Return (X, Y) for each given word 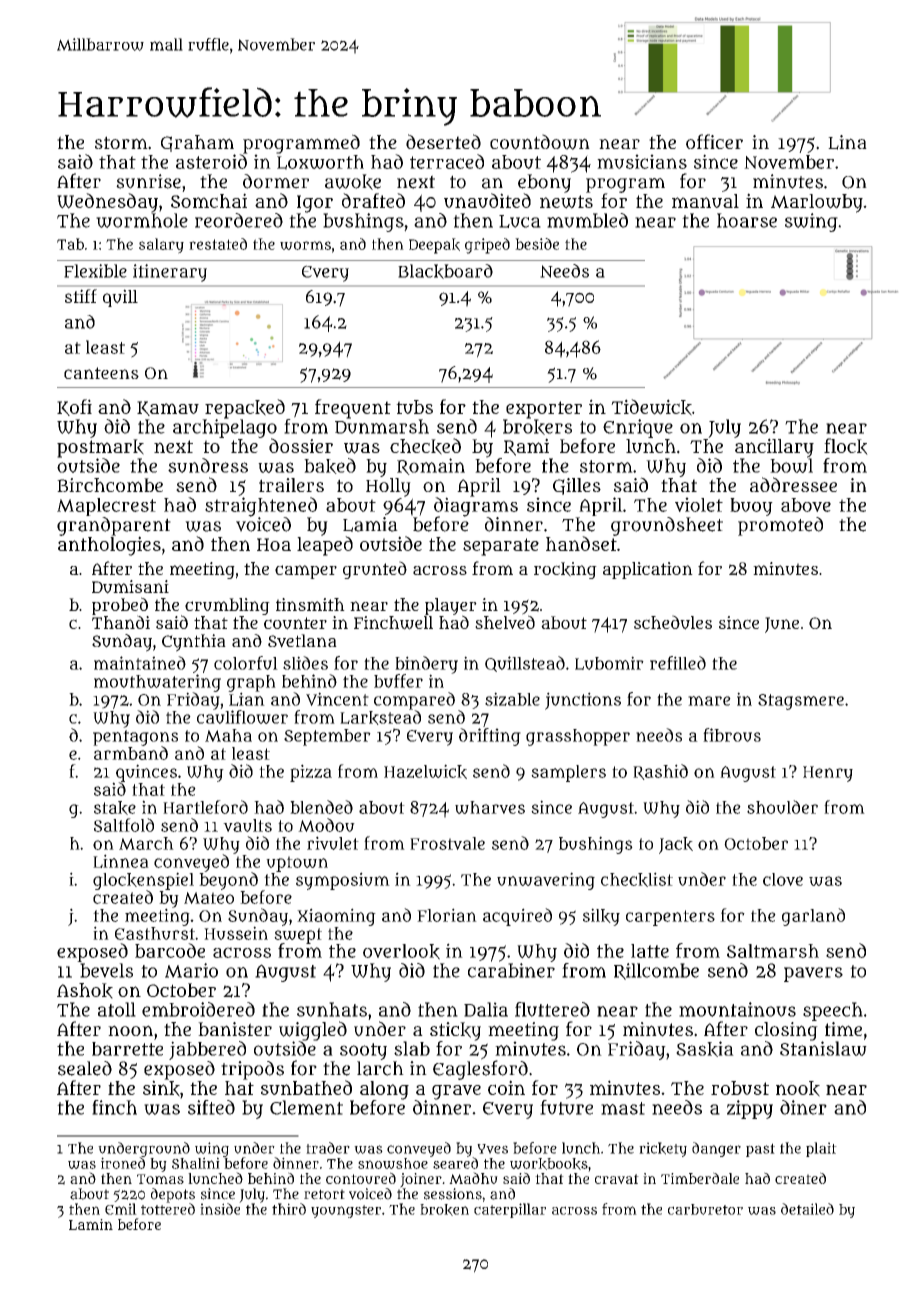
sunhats (332, 1009)
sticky (455, 1031)
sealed (85, 1068)
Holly (388, 487)
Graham (197, 143)
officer (714, 141)
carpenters (670, 918)
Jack (676, 845)
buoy (751, 507)
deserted (443, 141)
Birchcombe (110, 485)
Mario (191, 970)
